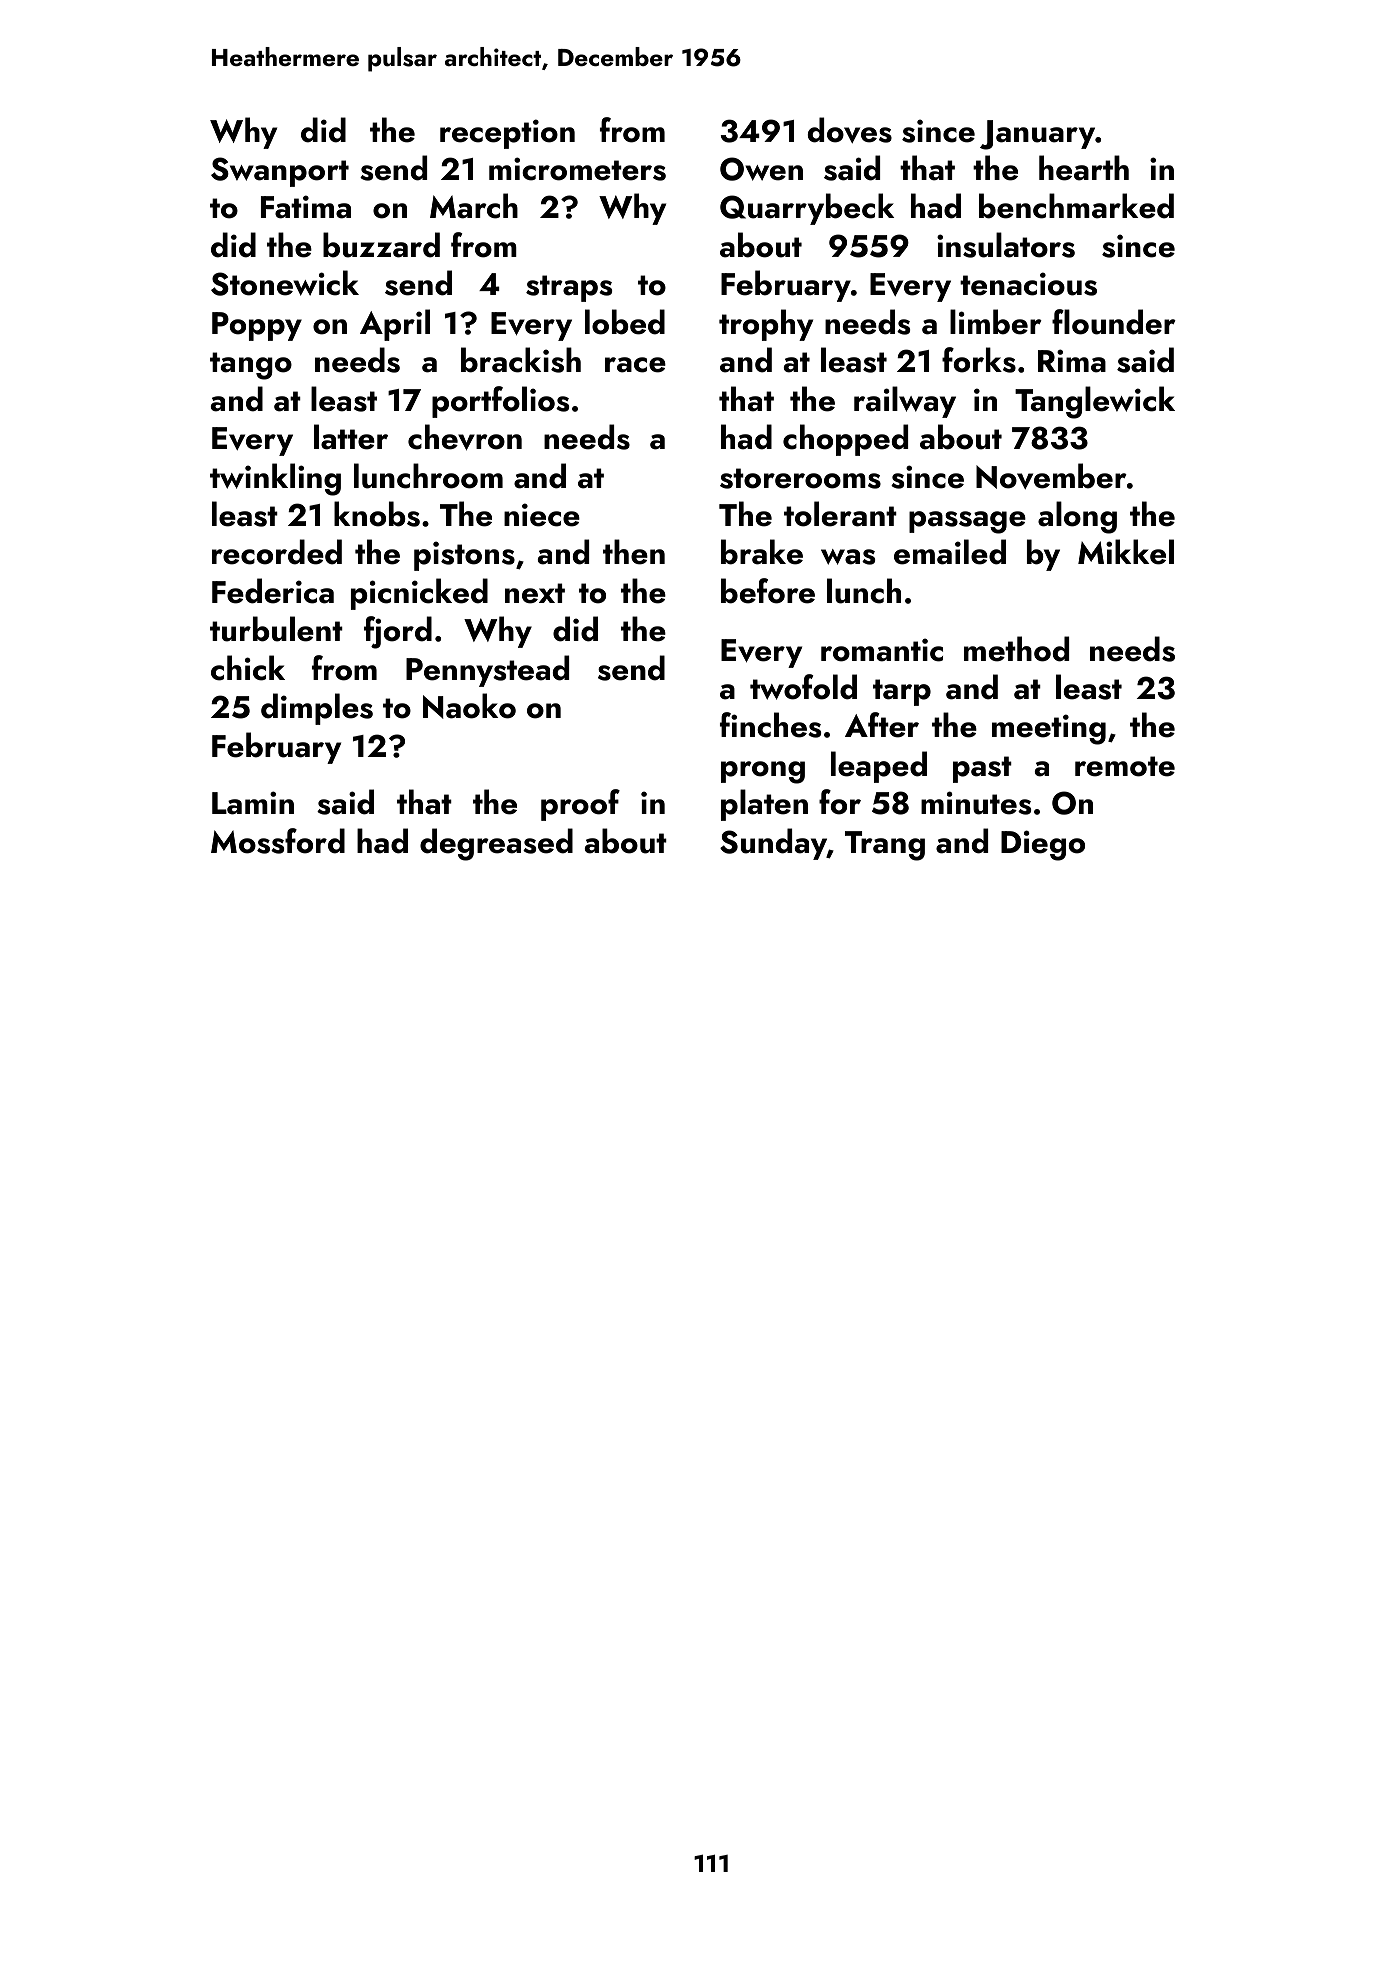 Image resolution: width=1386 pixels, height=1969 pixels. Describe the element at coordinates (768, 591) in the document. I see `before` at that location.
